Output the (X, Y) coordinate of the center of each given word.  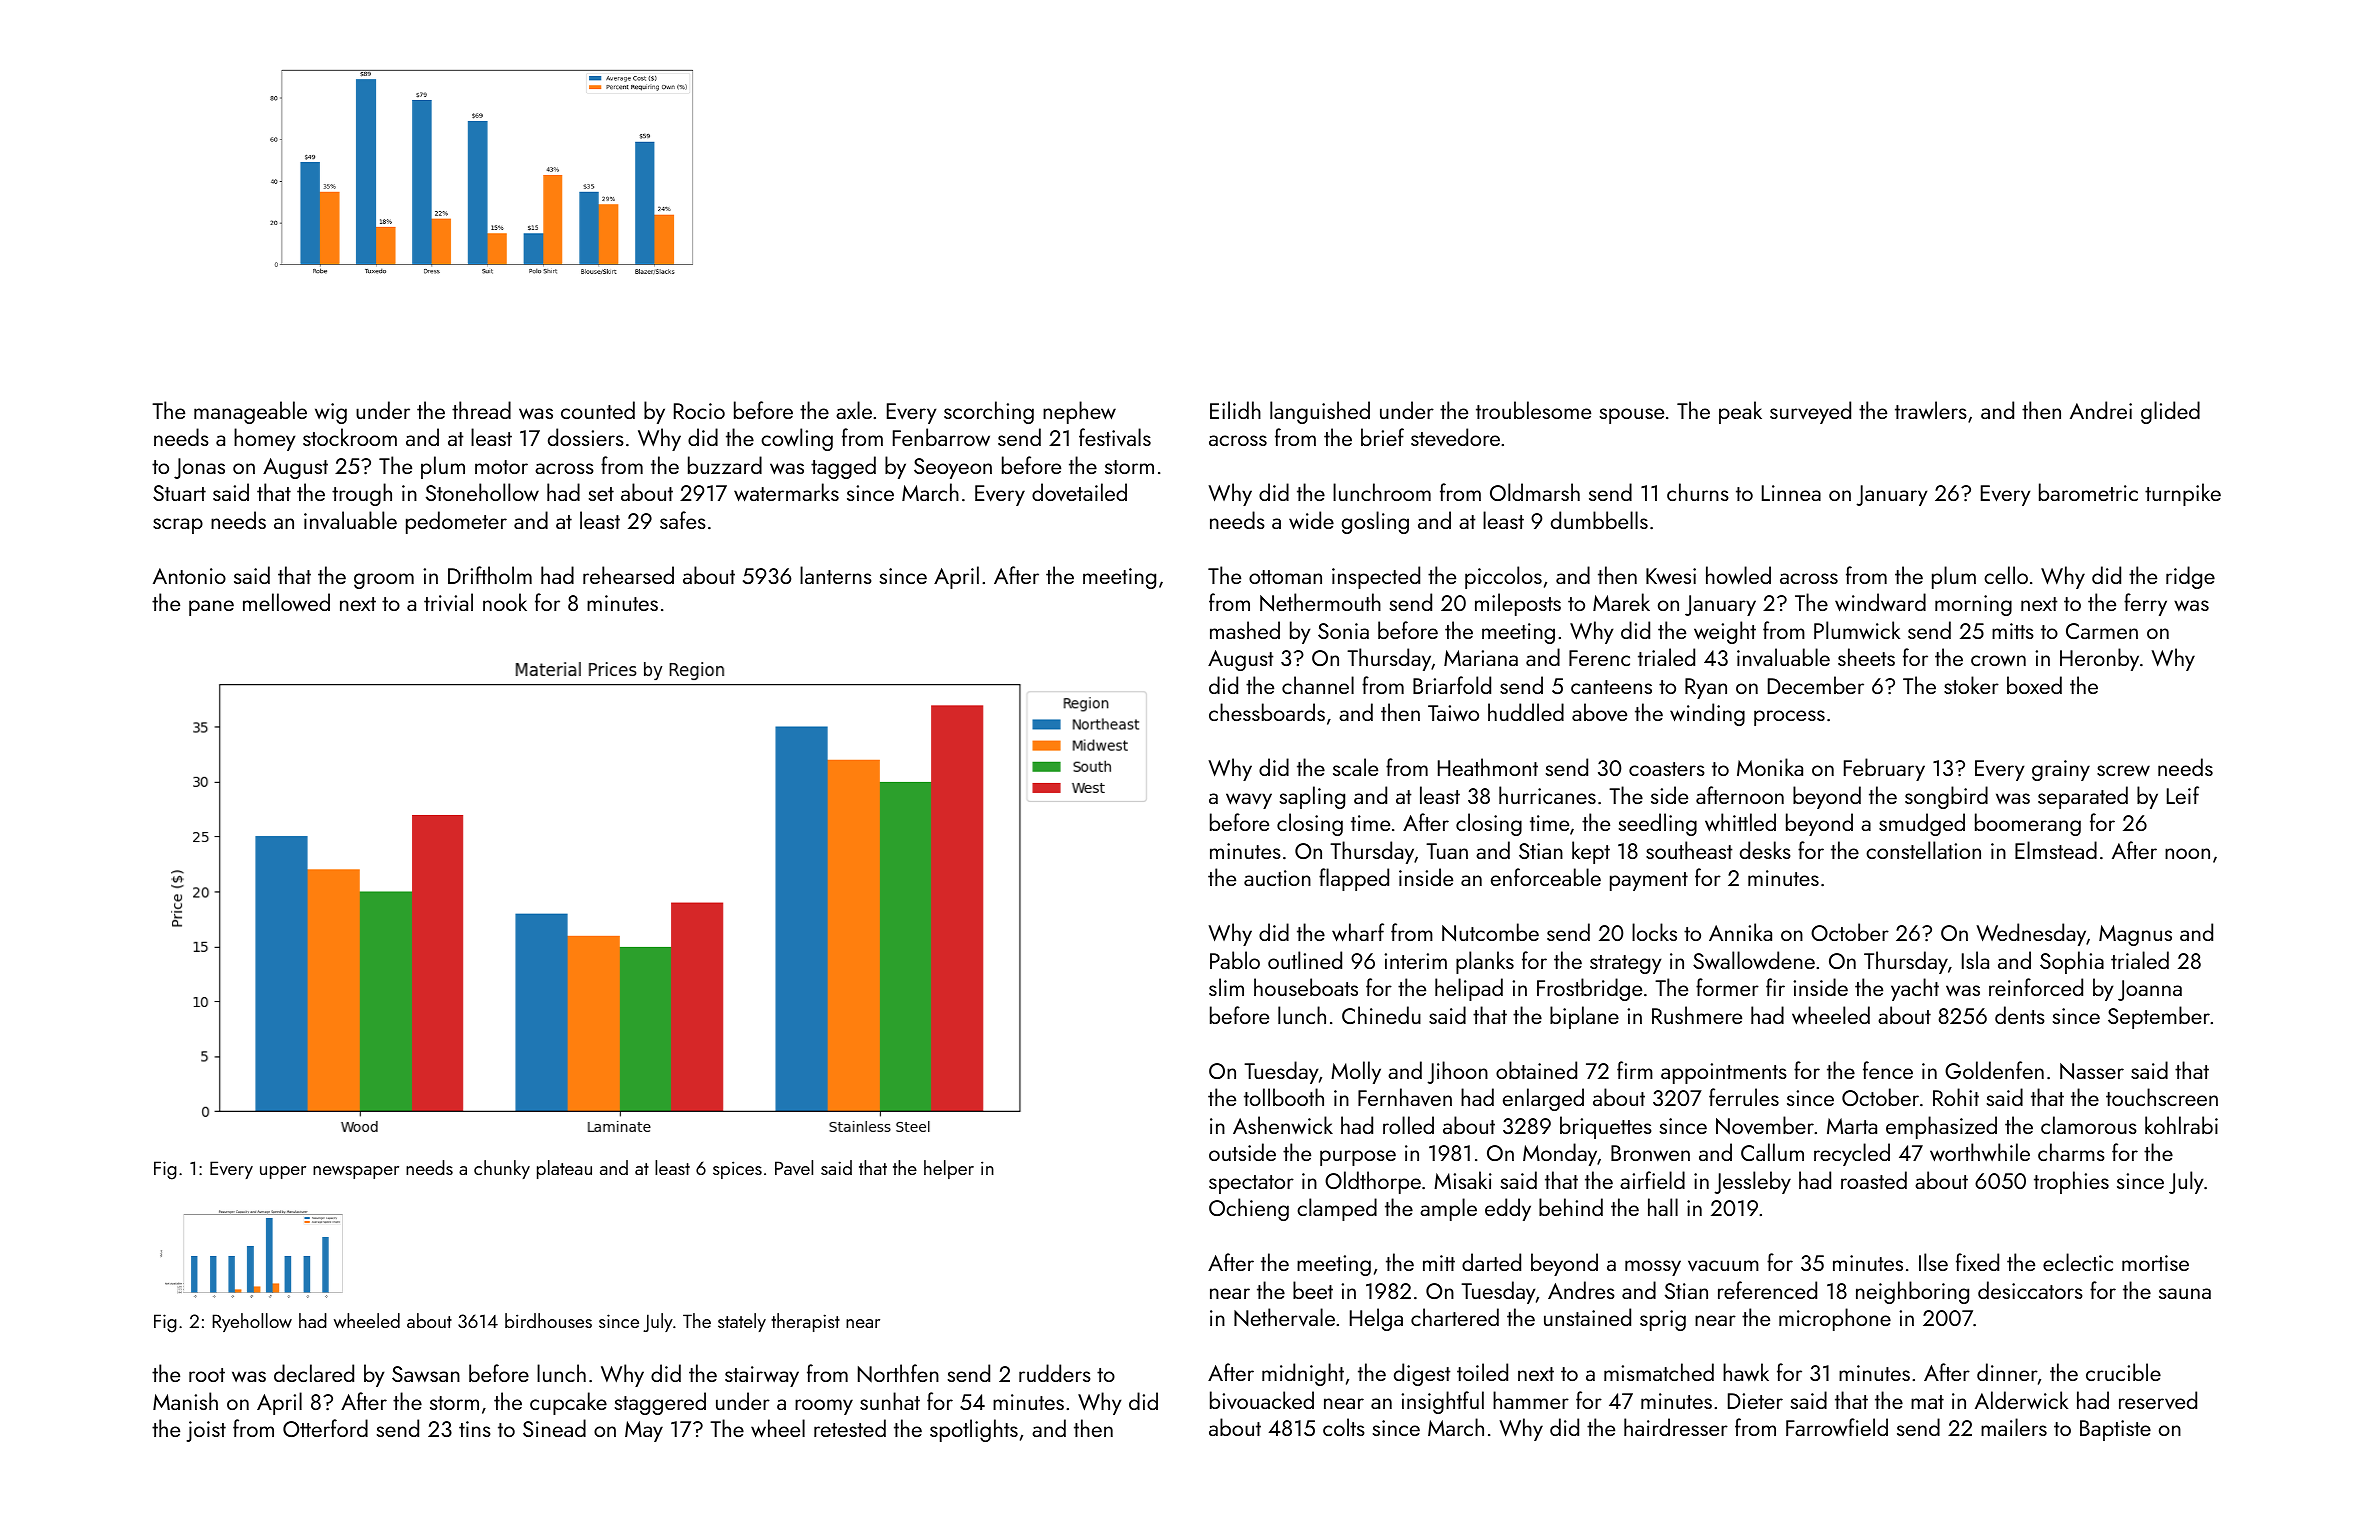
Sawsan (426, 1374)
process (1789, 718)
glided (2170, 412)
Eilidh (1235, 410)
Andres (1581, 1290)
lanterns (836, 575)
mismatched (1659, 1372)
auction (1277, 878)
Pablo (1235, 960)
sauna (2185, 1293)
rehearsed (628, 575)
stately (742, 1322)
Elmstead (2056, 850)
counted (598, 410)
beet (1313, 1290)
